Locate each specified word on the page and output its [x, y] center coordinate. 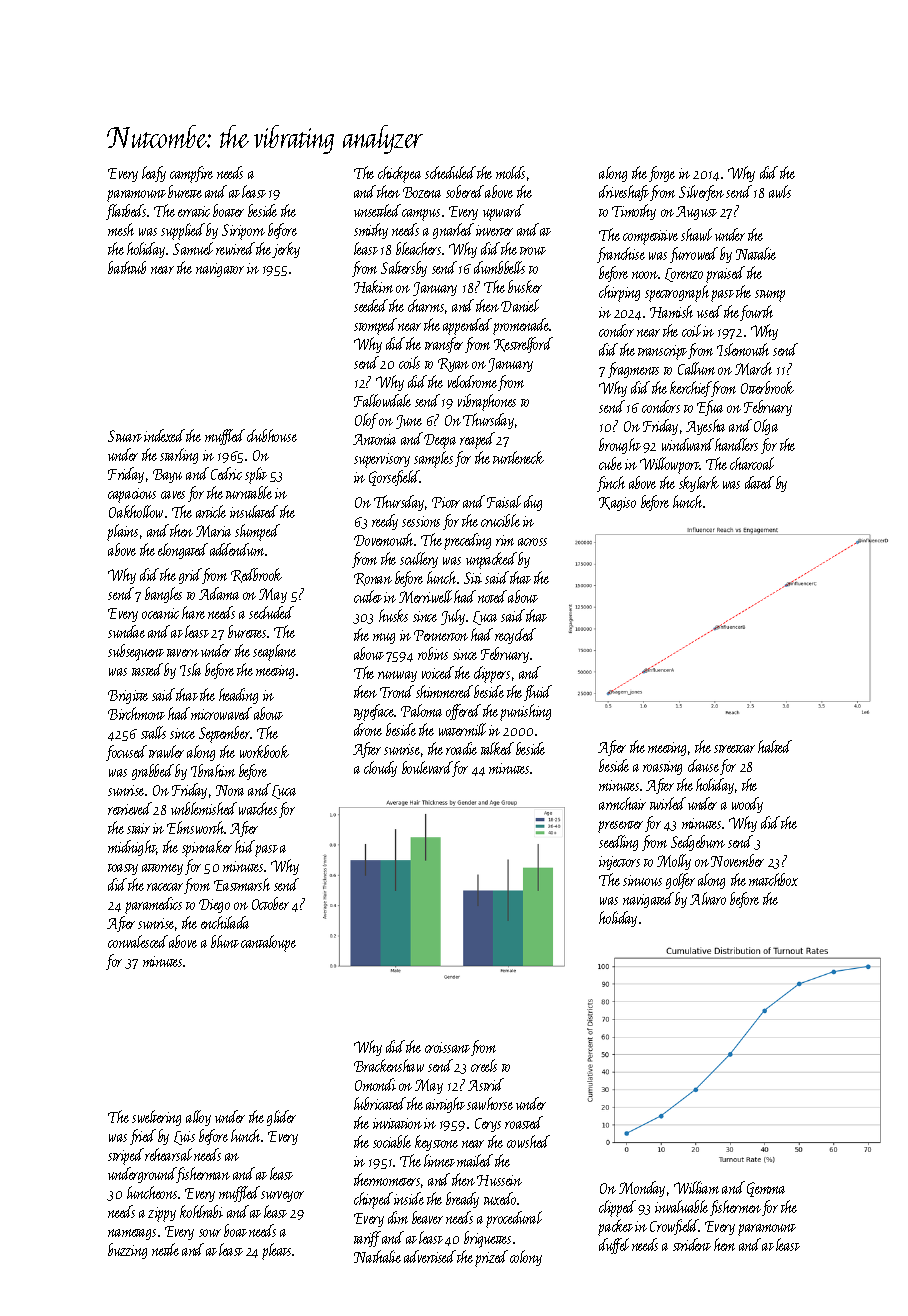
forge [662, 174]
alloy [198, 1118]
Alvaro [708, 898]
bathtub [127, 267]
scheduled [450, 172]
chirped [373, 1200]
